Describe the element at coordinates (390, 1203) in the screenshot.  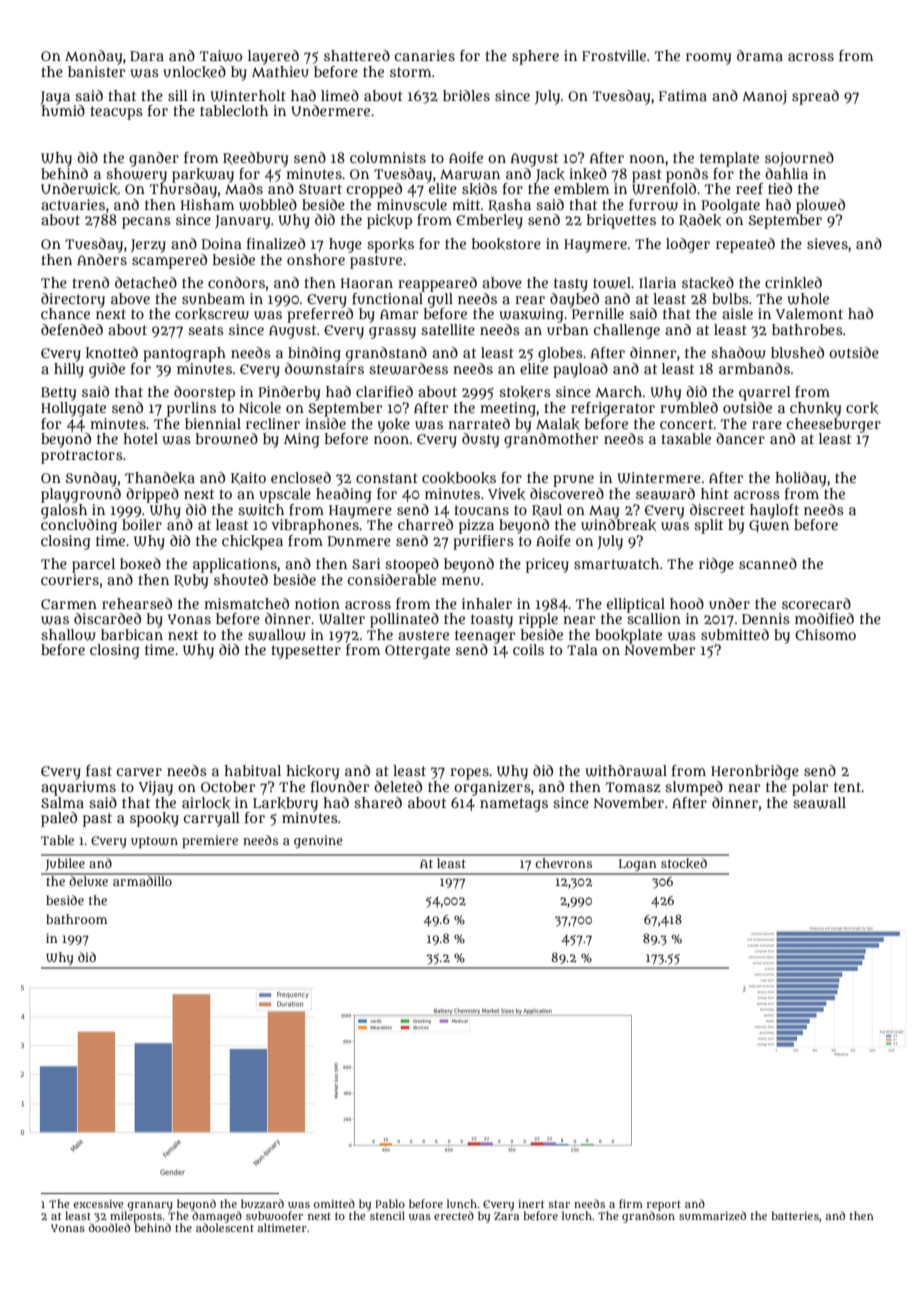
I see `Pablo` at that location.
